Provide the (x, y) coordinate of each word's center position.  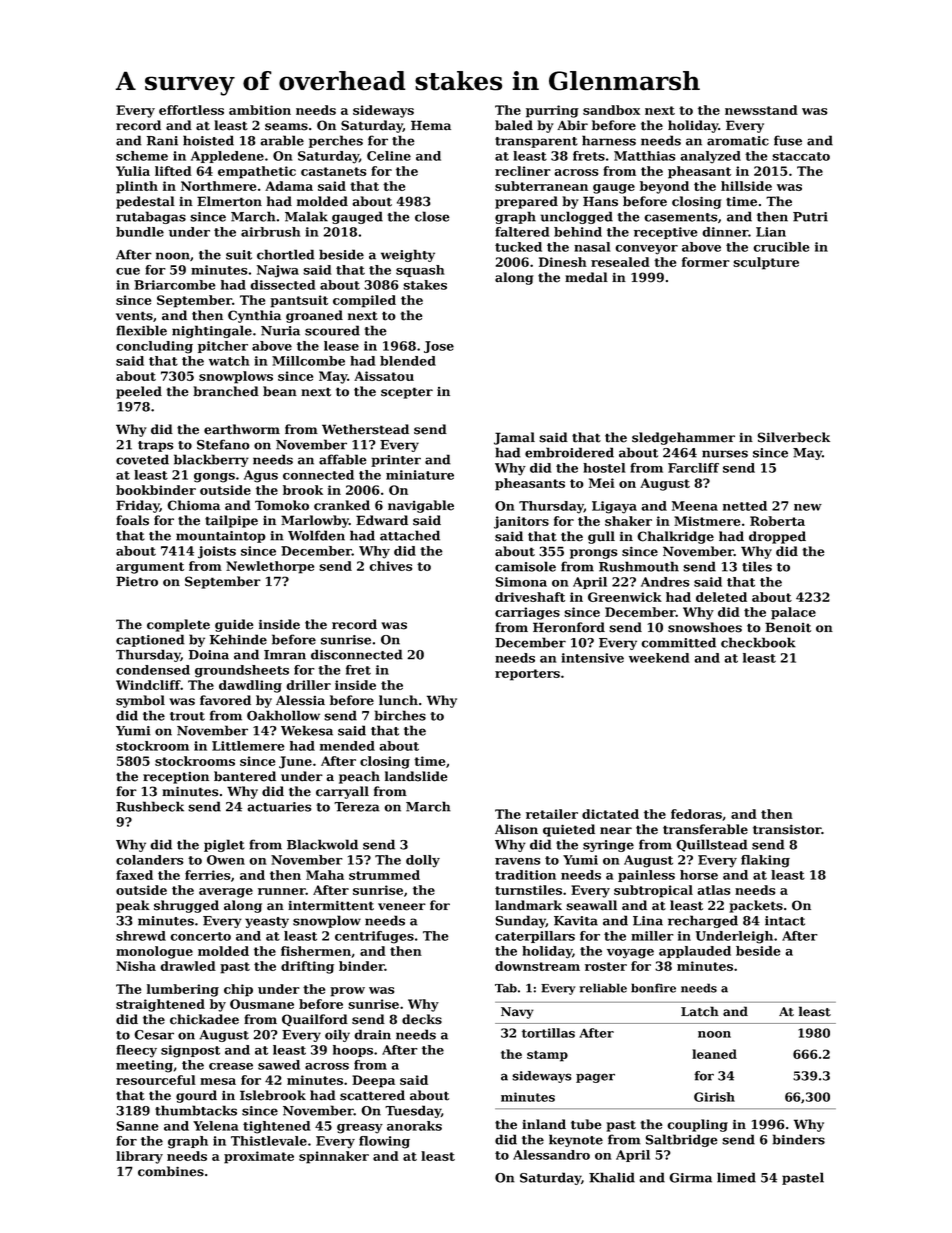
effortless (191, 110)
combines (171, 1171)
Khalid (612, 1177)
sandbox (611, 110)
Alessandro (551, 1155)
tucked (518, 247)
